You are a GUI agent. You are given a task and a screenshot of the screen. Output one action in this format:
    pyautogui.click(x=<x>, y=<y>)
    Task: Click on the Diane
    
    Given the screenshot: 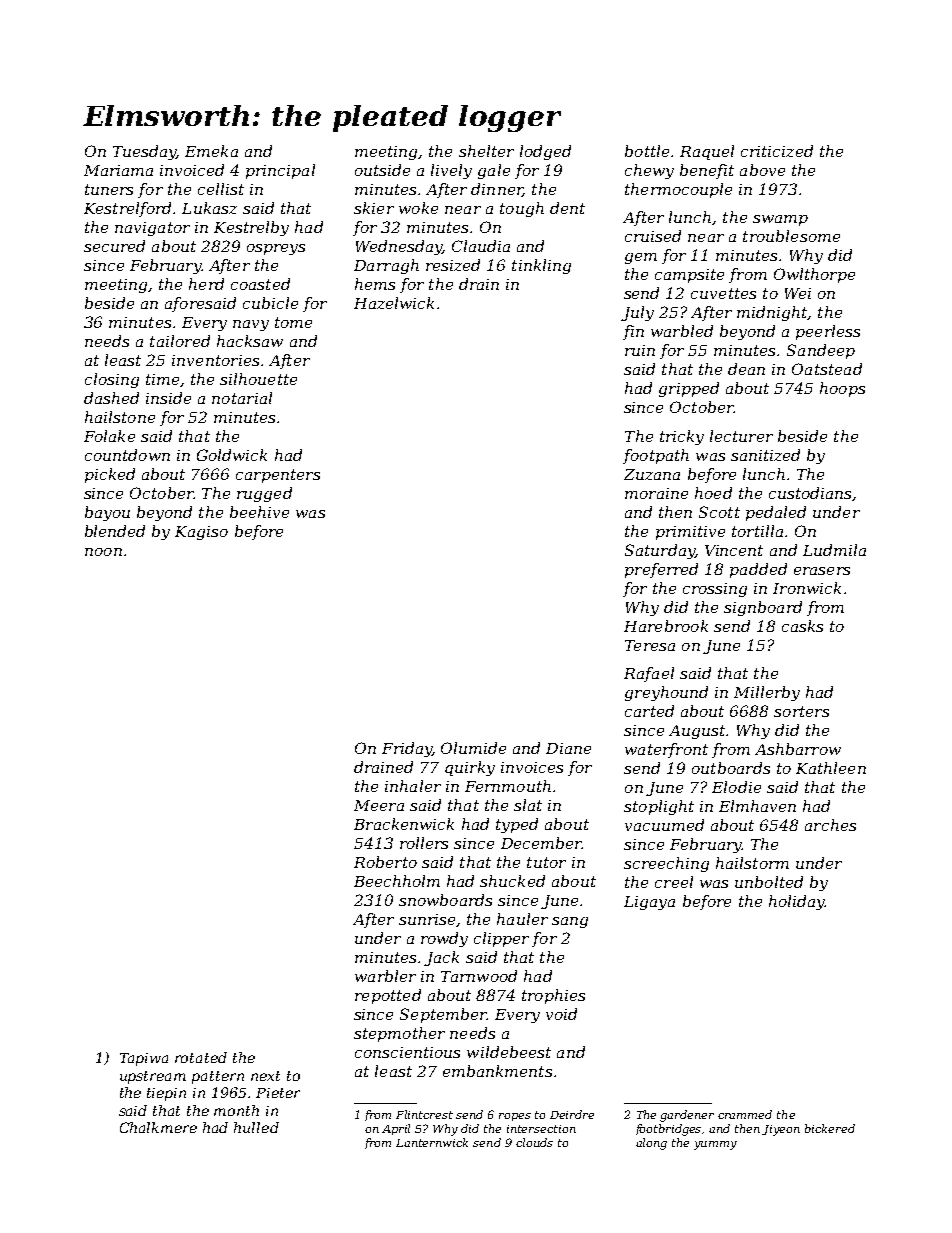 What is the action you would take?
    pyautogui.click(x=568, y=748)
